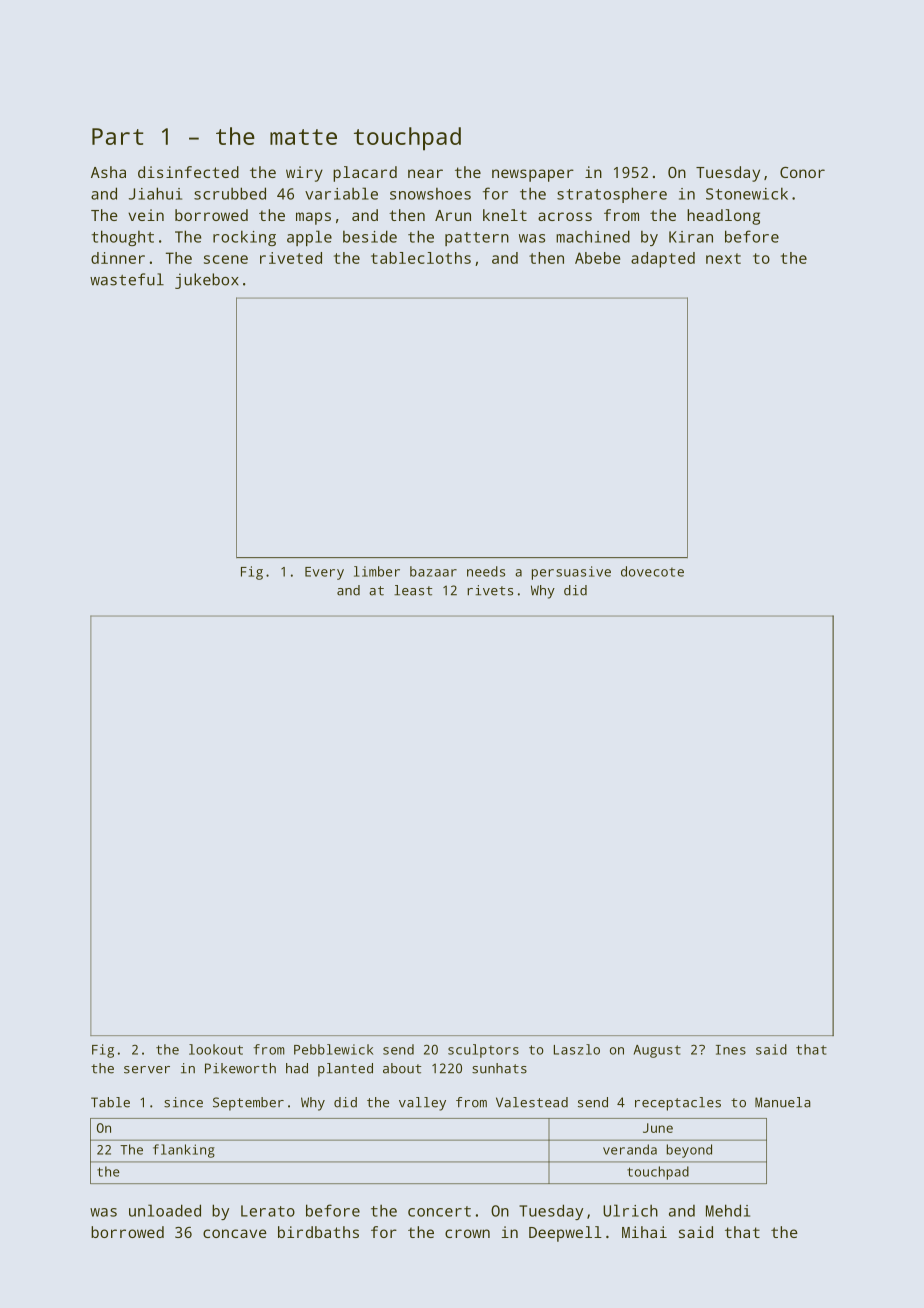 The height and width of the screenshot is (1308, 924). Describe the element at coordinates (324, 573) in the screenshot. I see `Every` at that location.
